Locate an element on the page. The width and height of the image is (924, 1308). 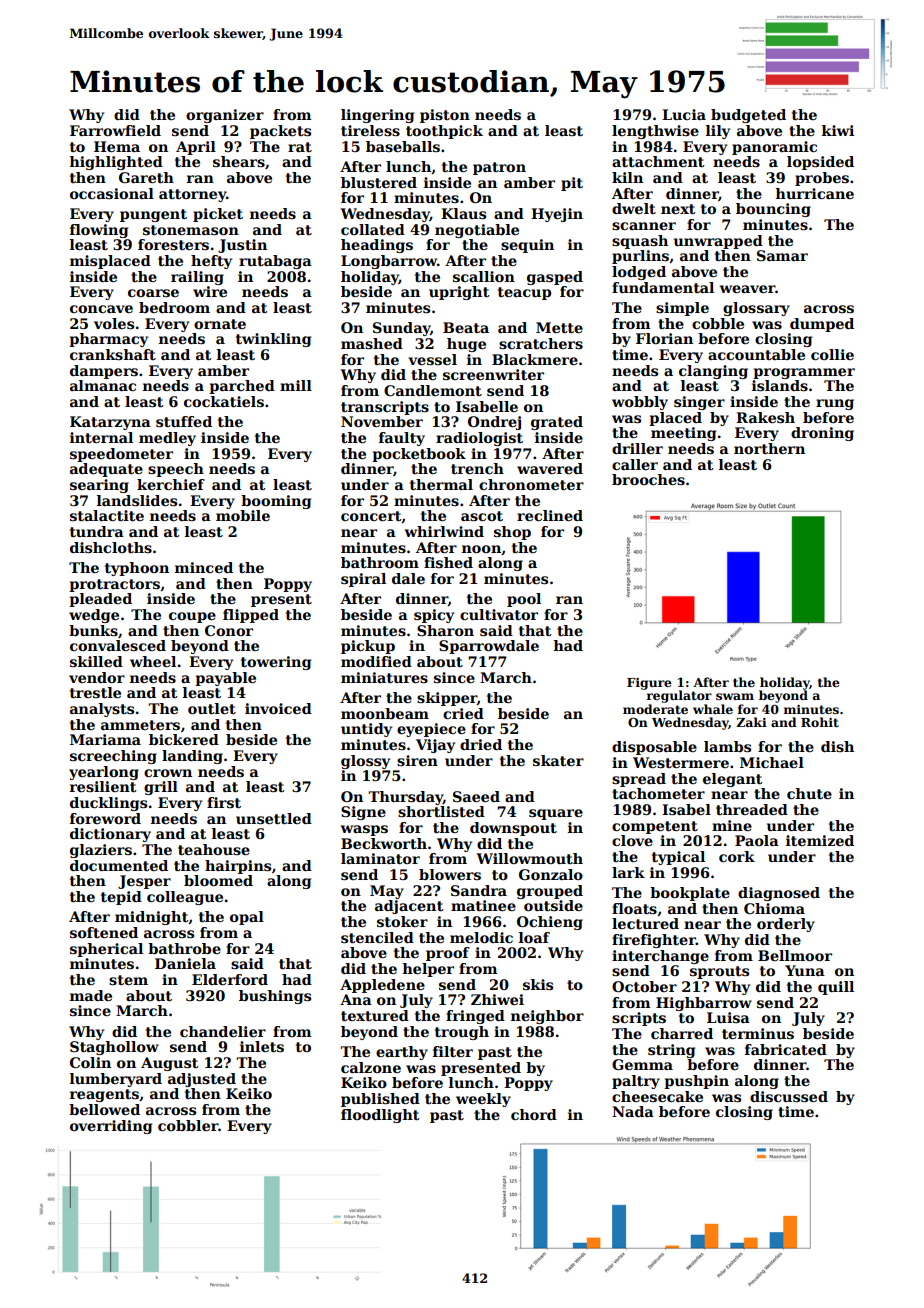
documented is located at coordinates (119, 865).
